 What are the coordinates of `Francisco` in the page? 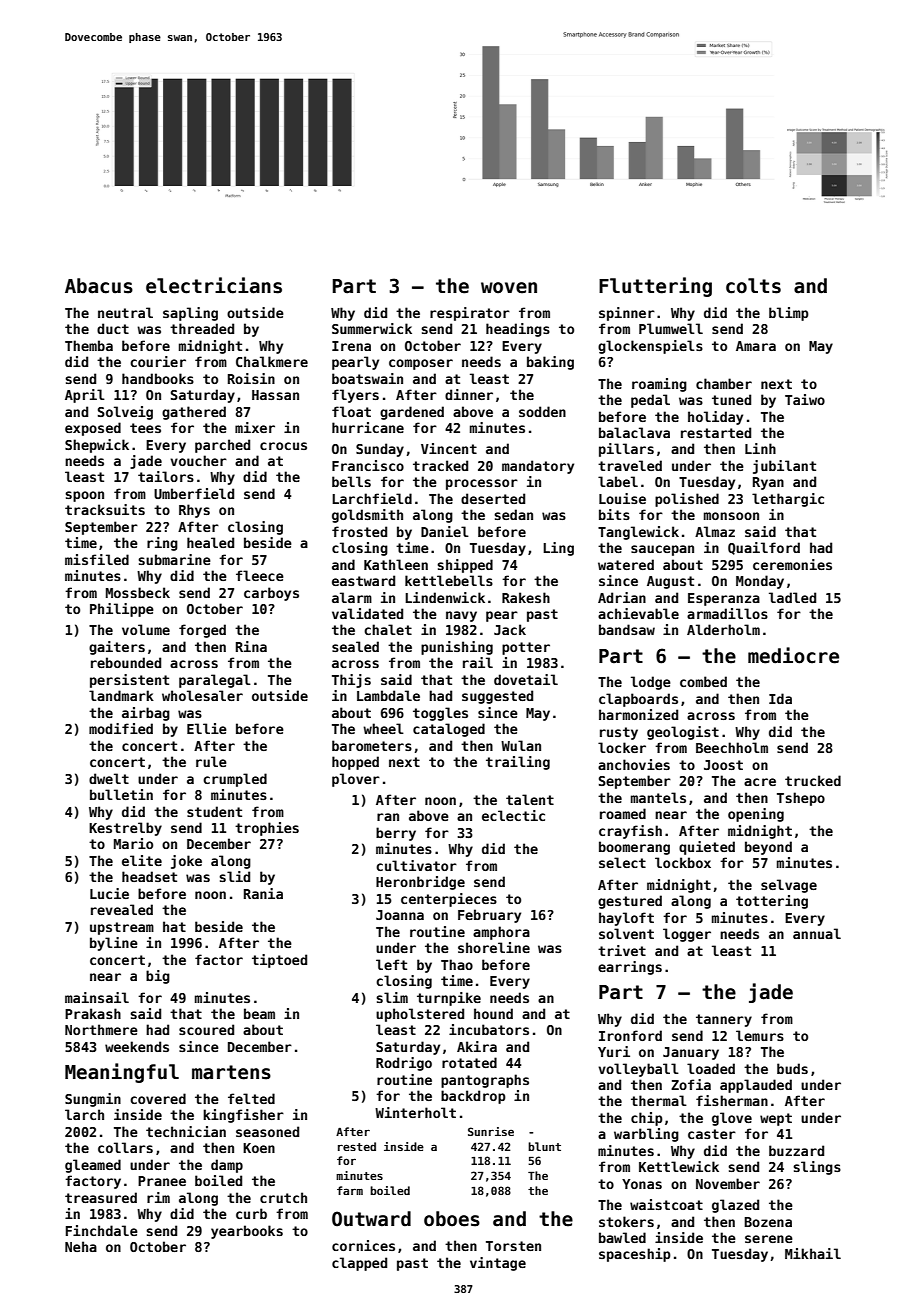 It's located at (368, 465).
